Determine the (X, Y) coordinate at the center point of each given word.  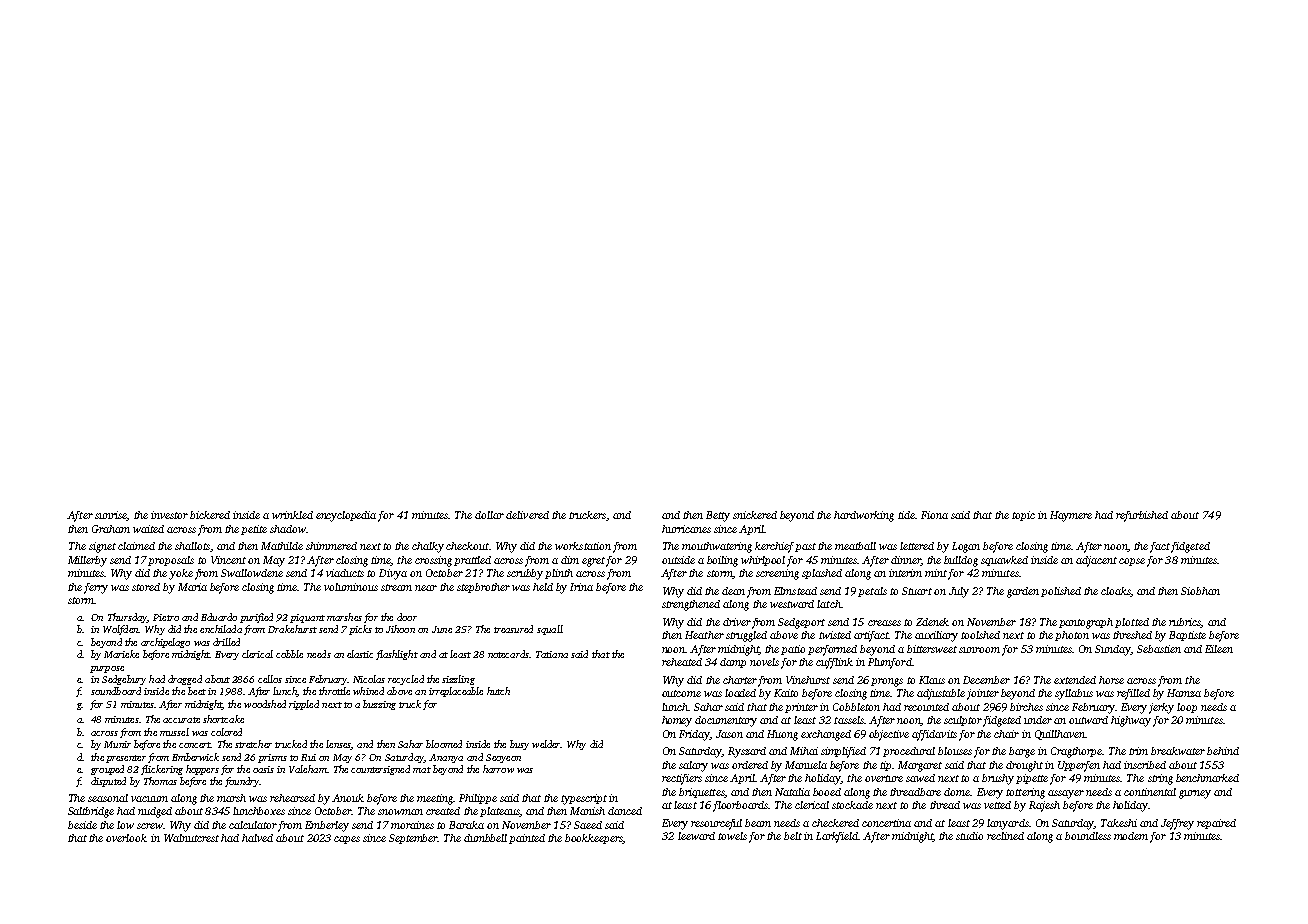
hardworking (864, 516)
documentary (726, 721)
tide (906, 515)
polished (1061, 592)
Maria (192, 587)
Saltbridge (91, 812)
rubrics (1185, 623)
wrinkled (292, 515)
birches (1026, 707)
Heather (704, 635)
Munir (117, 744)
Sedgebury (124, 680)
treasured (513, 629)
